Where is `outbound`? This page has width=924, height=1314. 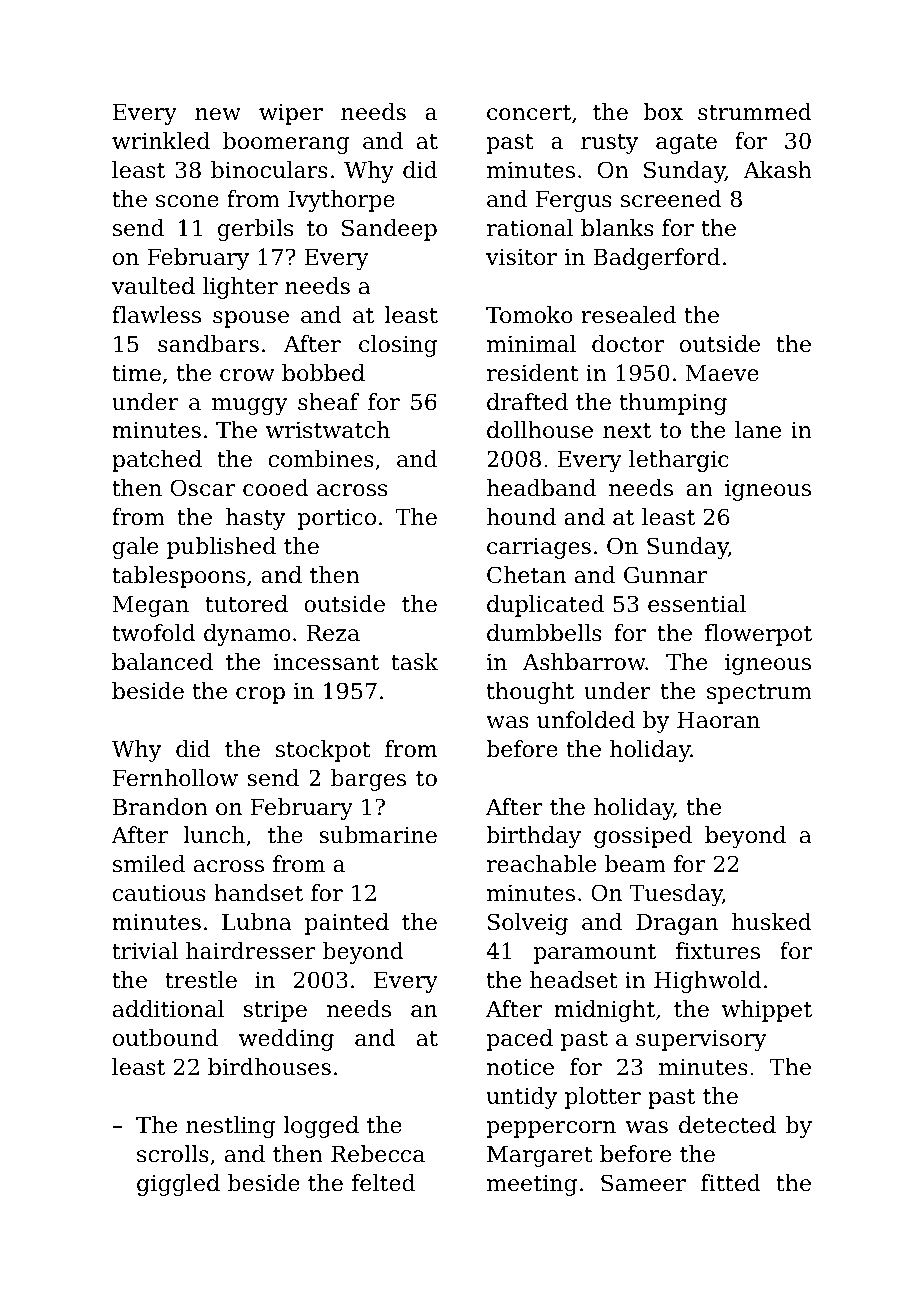 outbound is located at coordinates (165, 1038).
